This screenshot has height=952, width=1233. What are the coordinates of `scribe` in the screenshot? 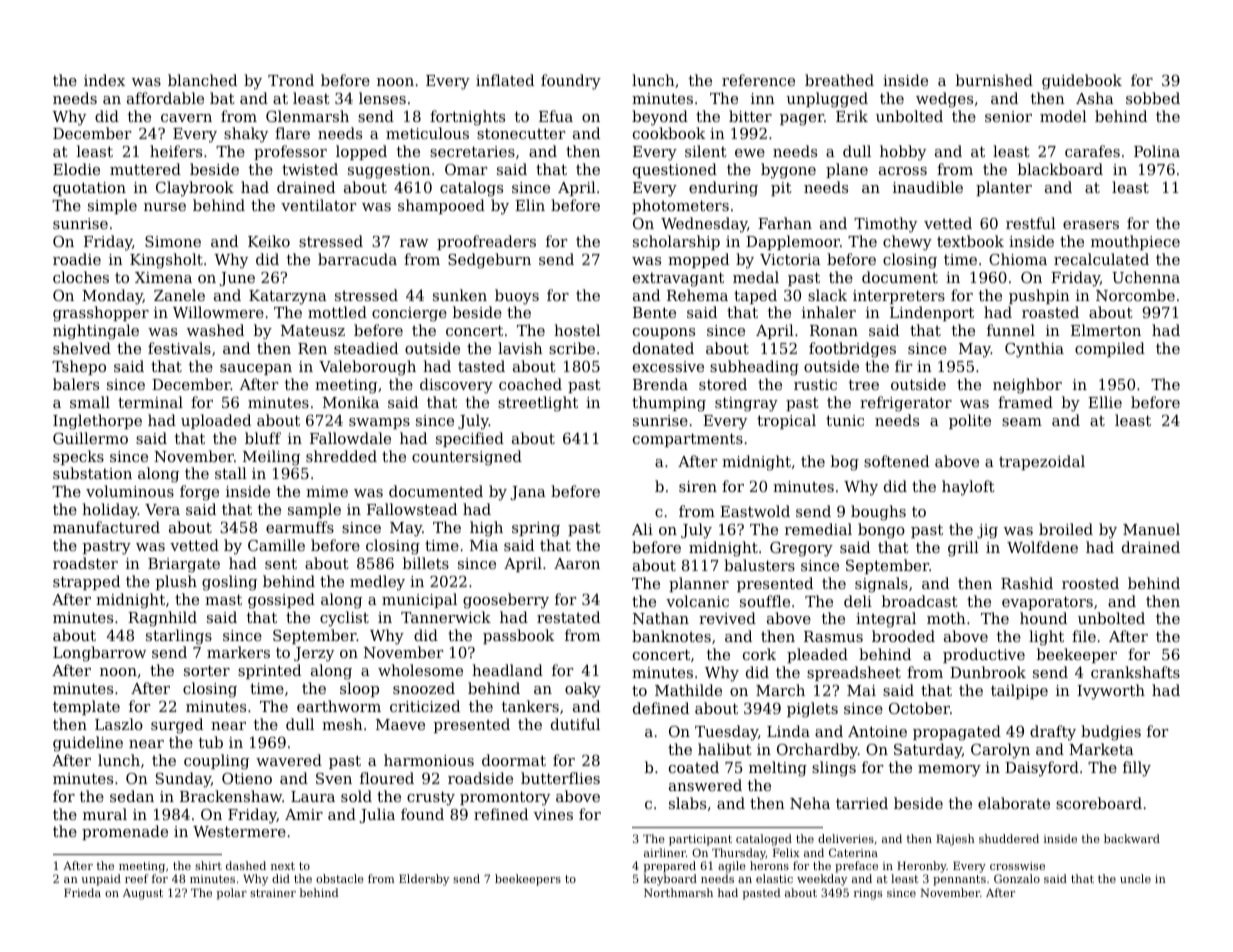 It's located at (572, 348).
